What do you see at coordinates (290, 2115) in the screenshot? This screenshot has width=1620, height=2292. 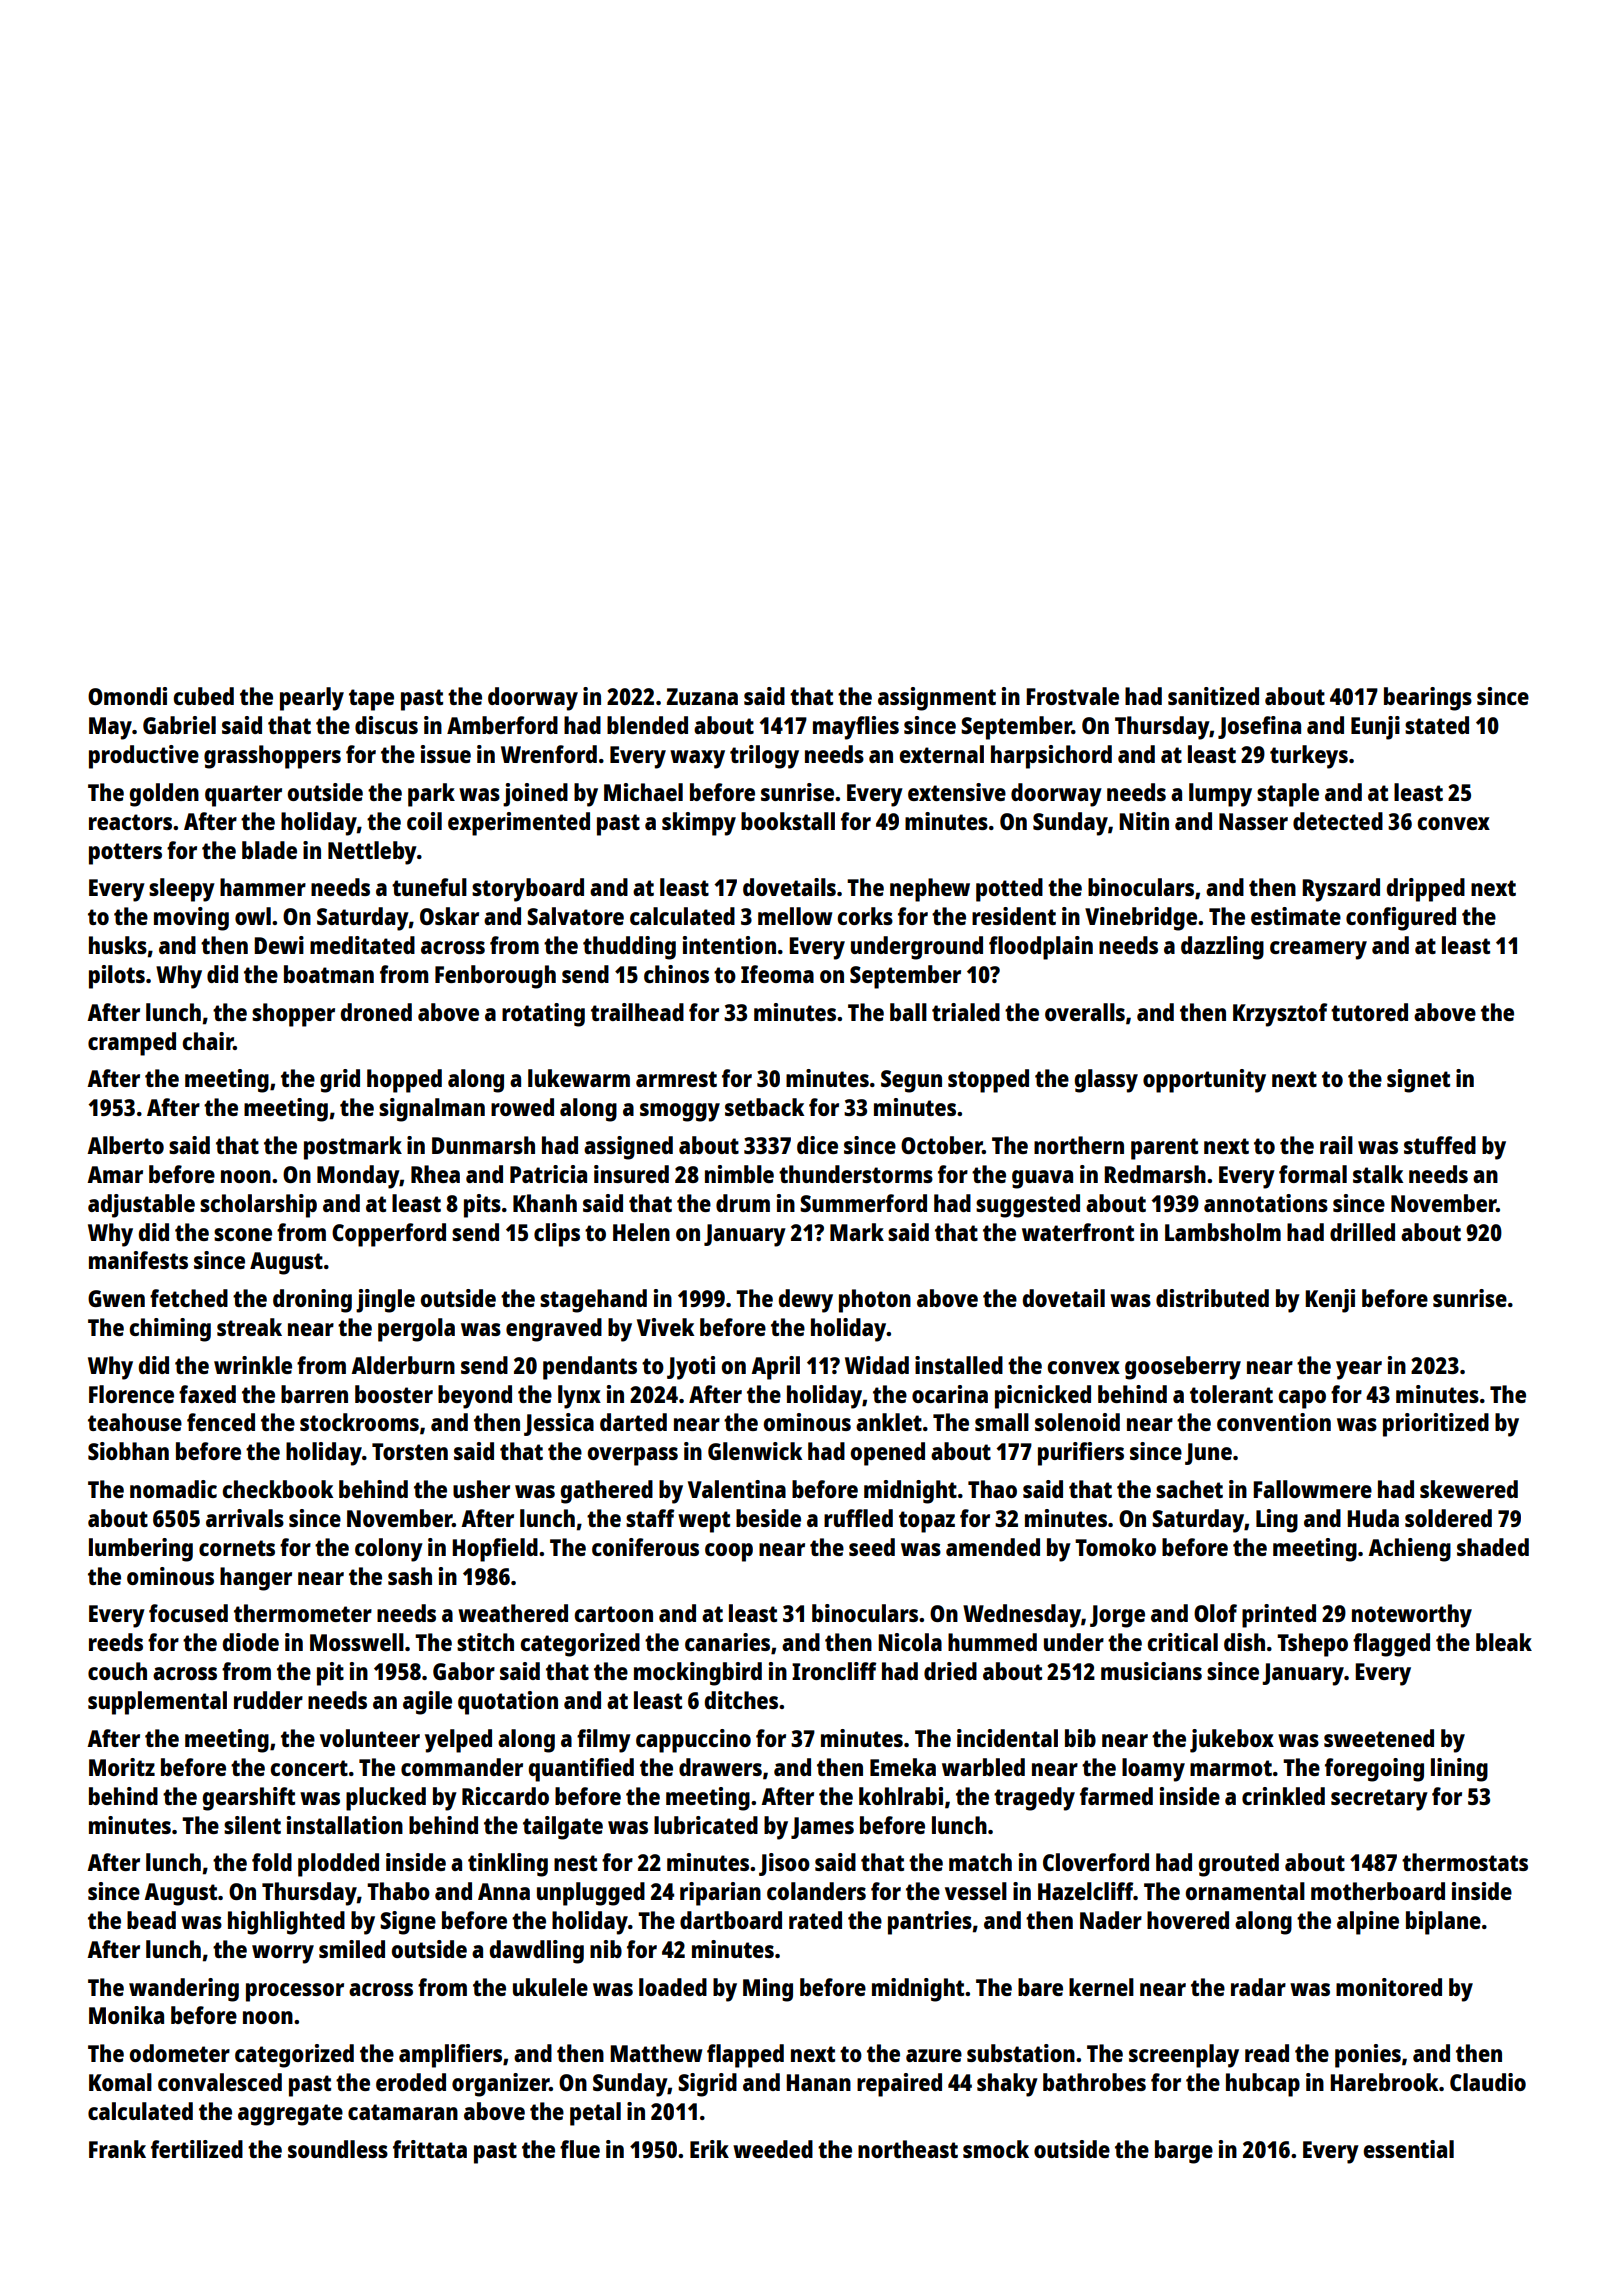 I see `aggregate` at bounding box center [290, 2115].
